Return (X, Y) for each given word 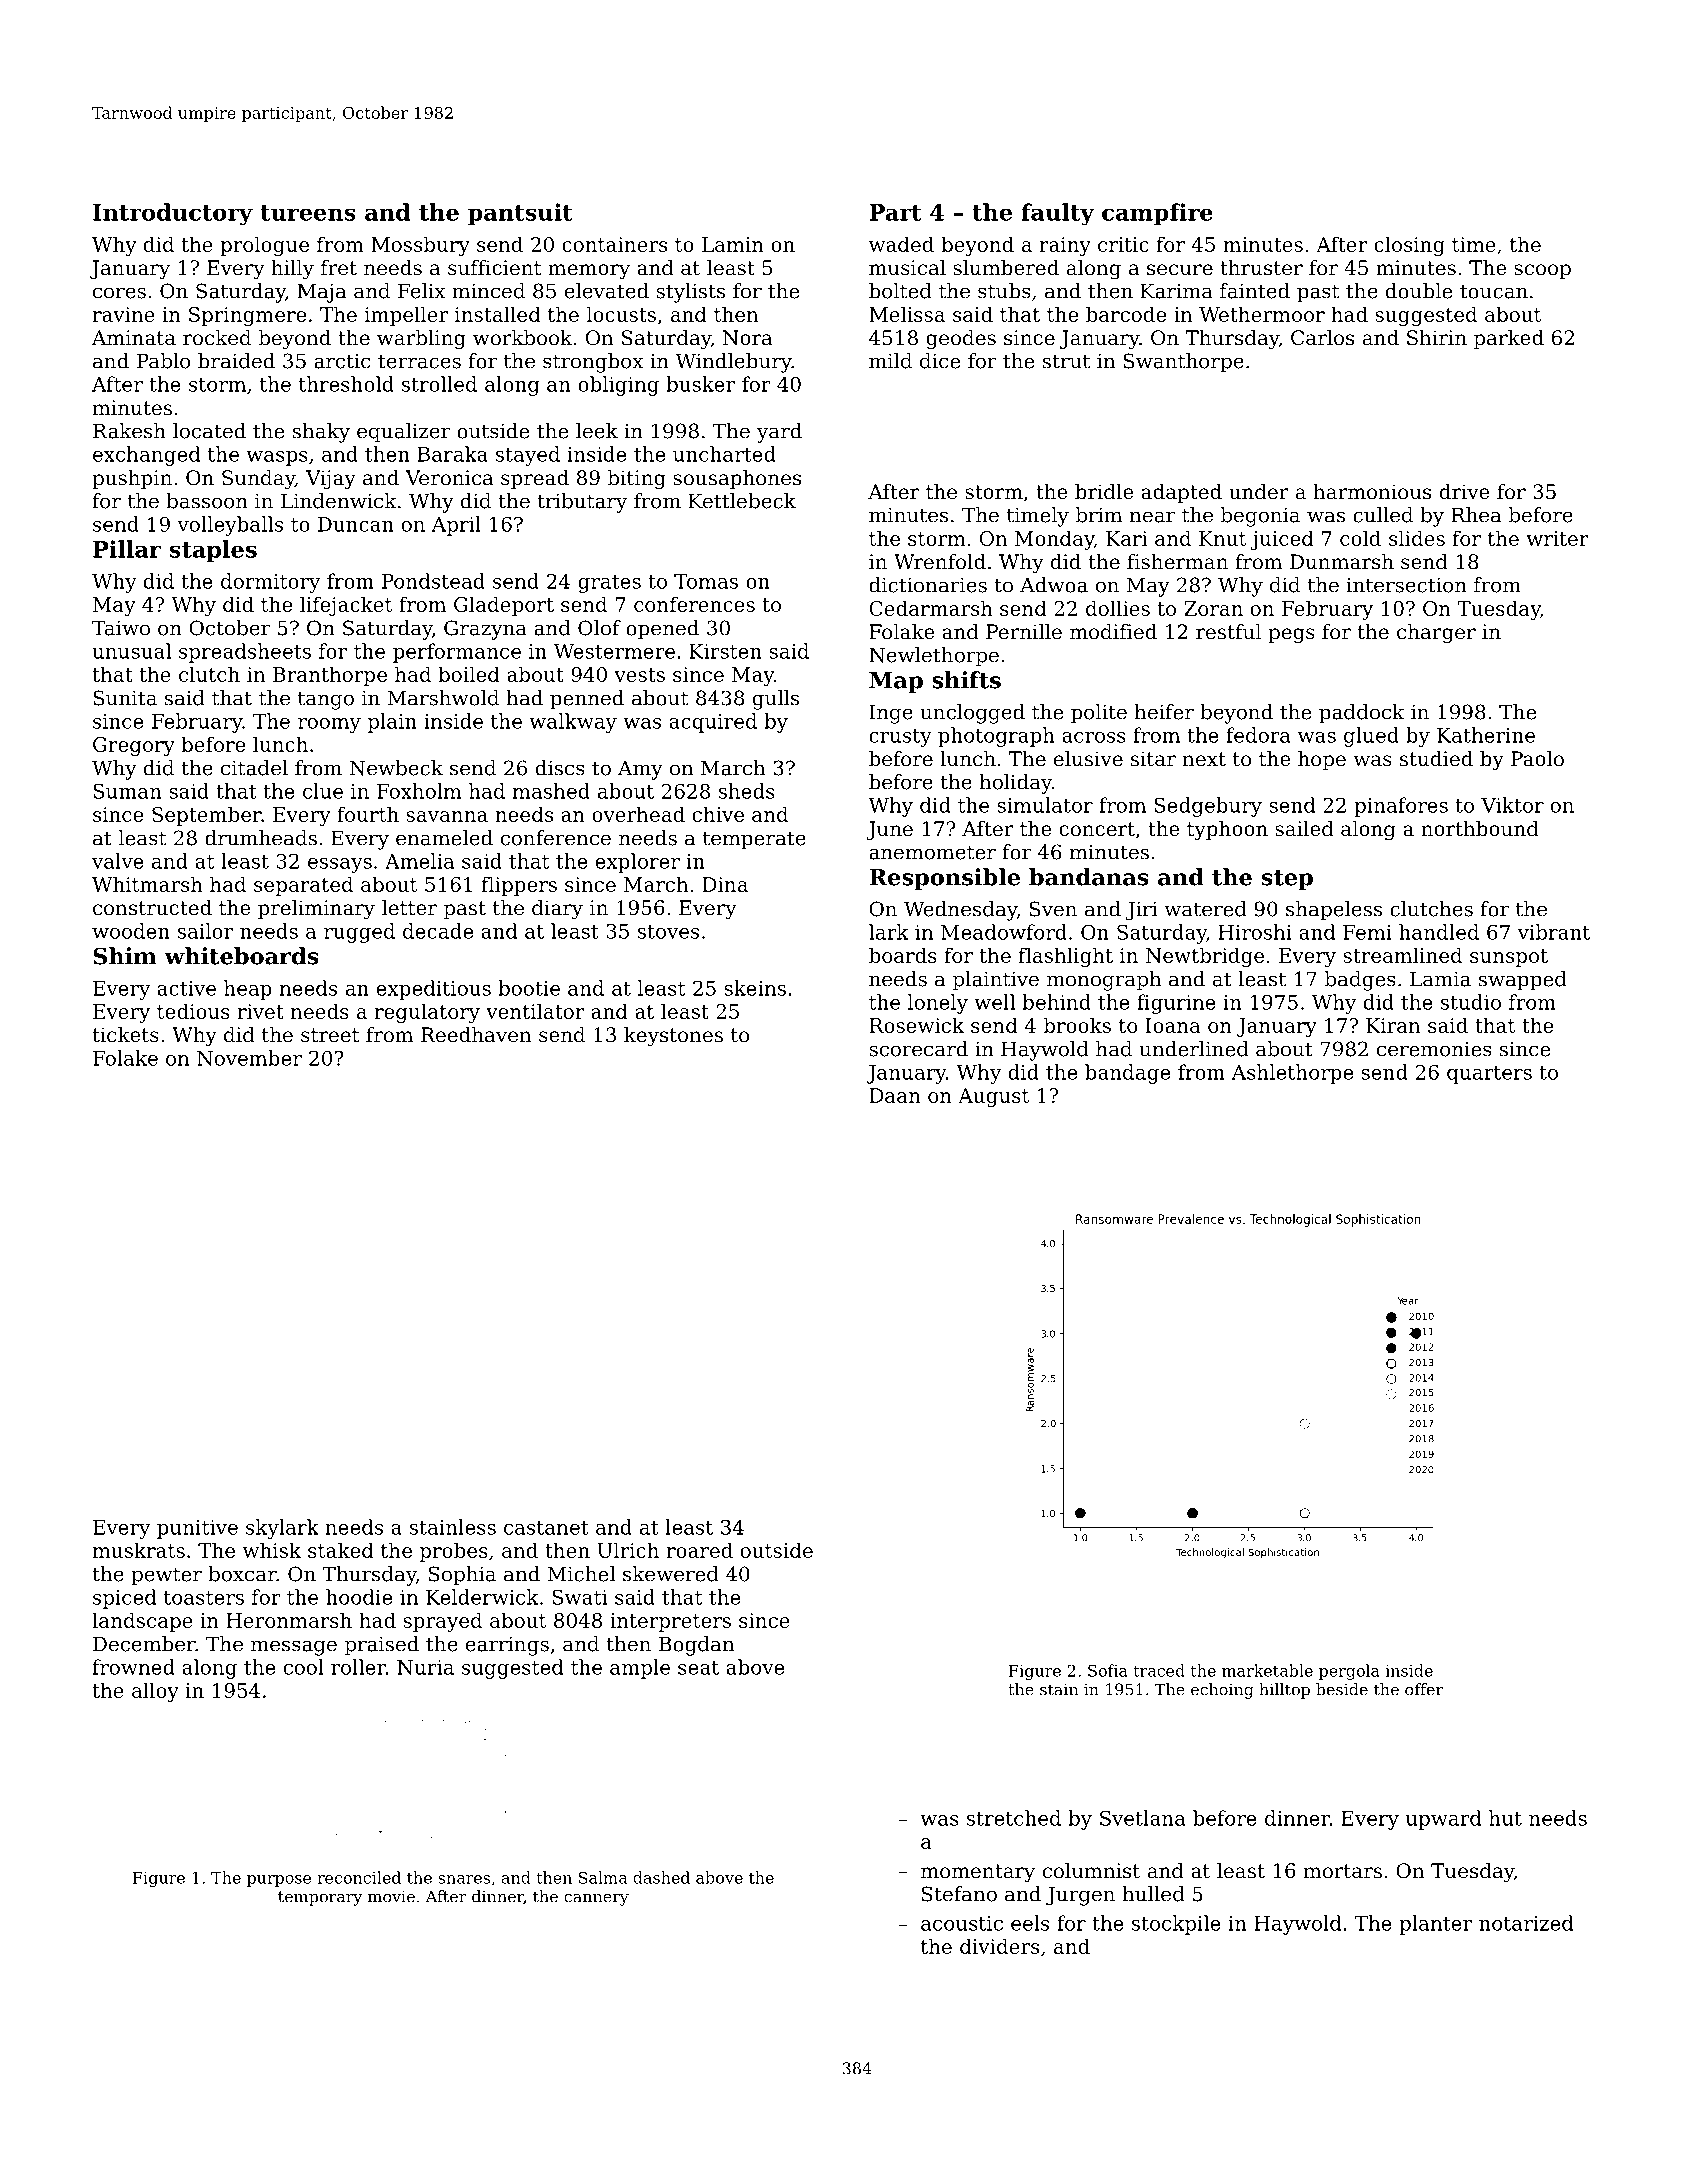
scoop (1542, 271)
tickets (125, 1035)
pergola (1349, 1672)
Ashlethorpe (1292, 1074)
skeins (755, 988)
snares (464, 1879)
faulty (1057, 214)
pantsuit (520, 214)
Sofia (1108, 1670)
